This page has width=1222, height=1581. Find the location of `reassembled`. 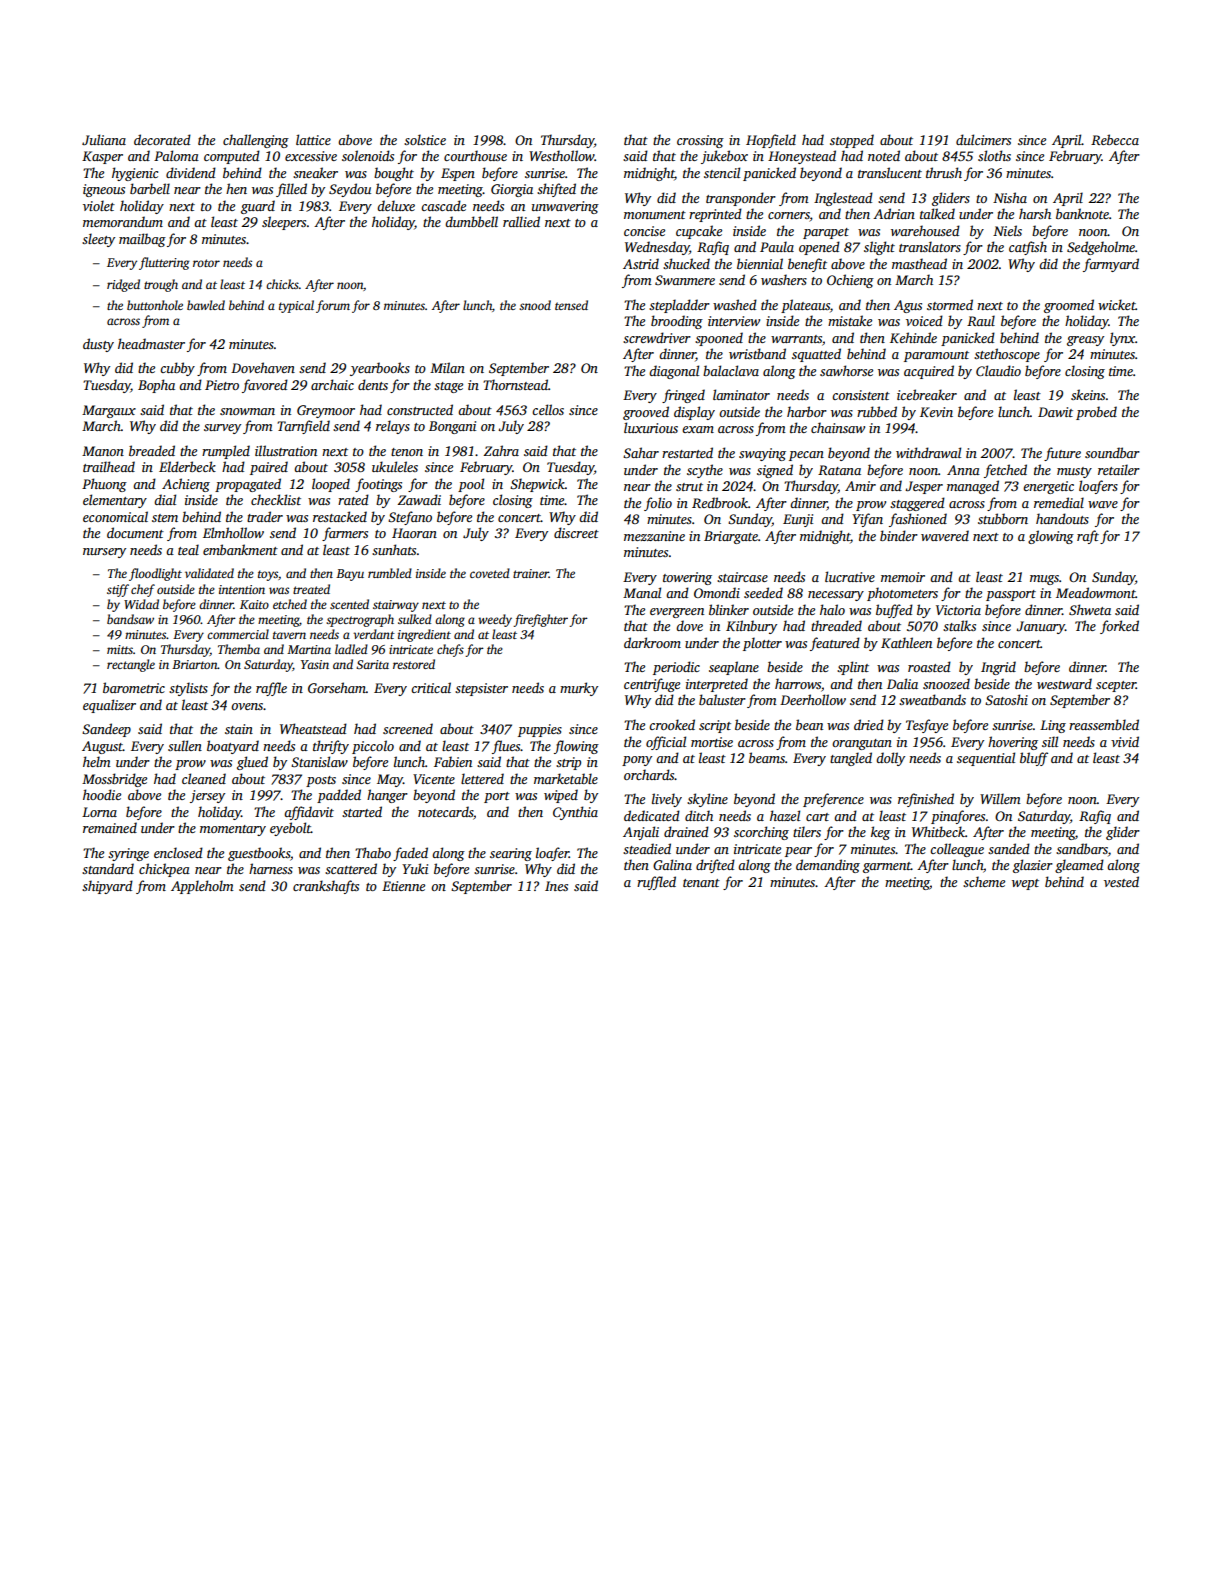

reassembled is located at coordinates (1104, 724).
